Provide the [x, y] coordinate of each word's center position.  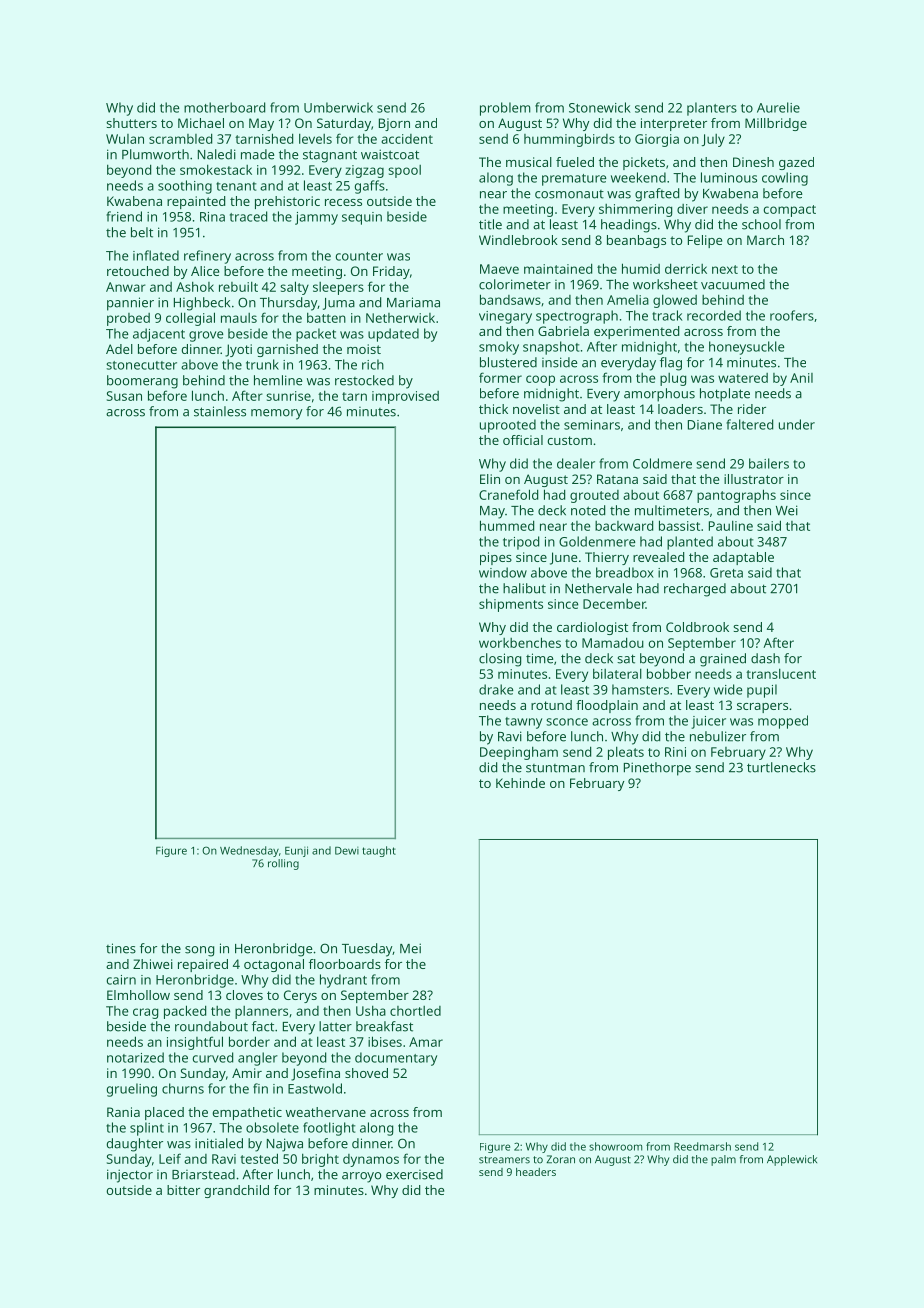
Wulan [125, 139]
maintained [558, 268]
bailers [769, 463]
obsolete [272, 1127]
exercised [414, 1174]
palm [723, 1160]
